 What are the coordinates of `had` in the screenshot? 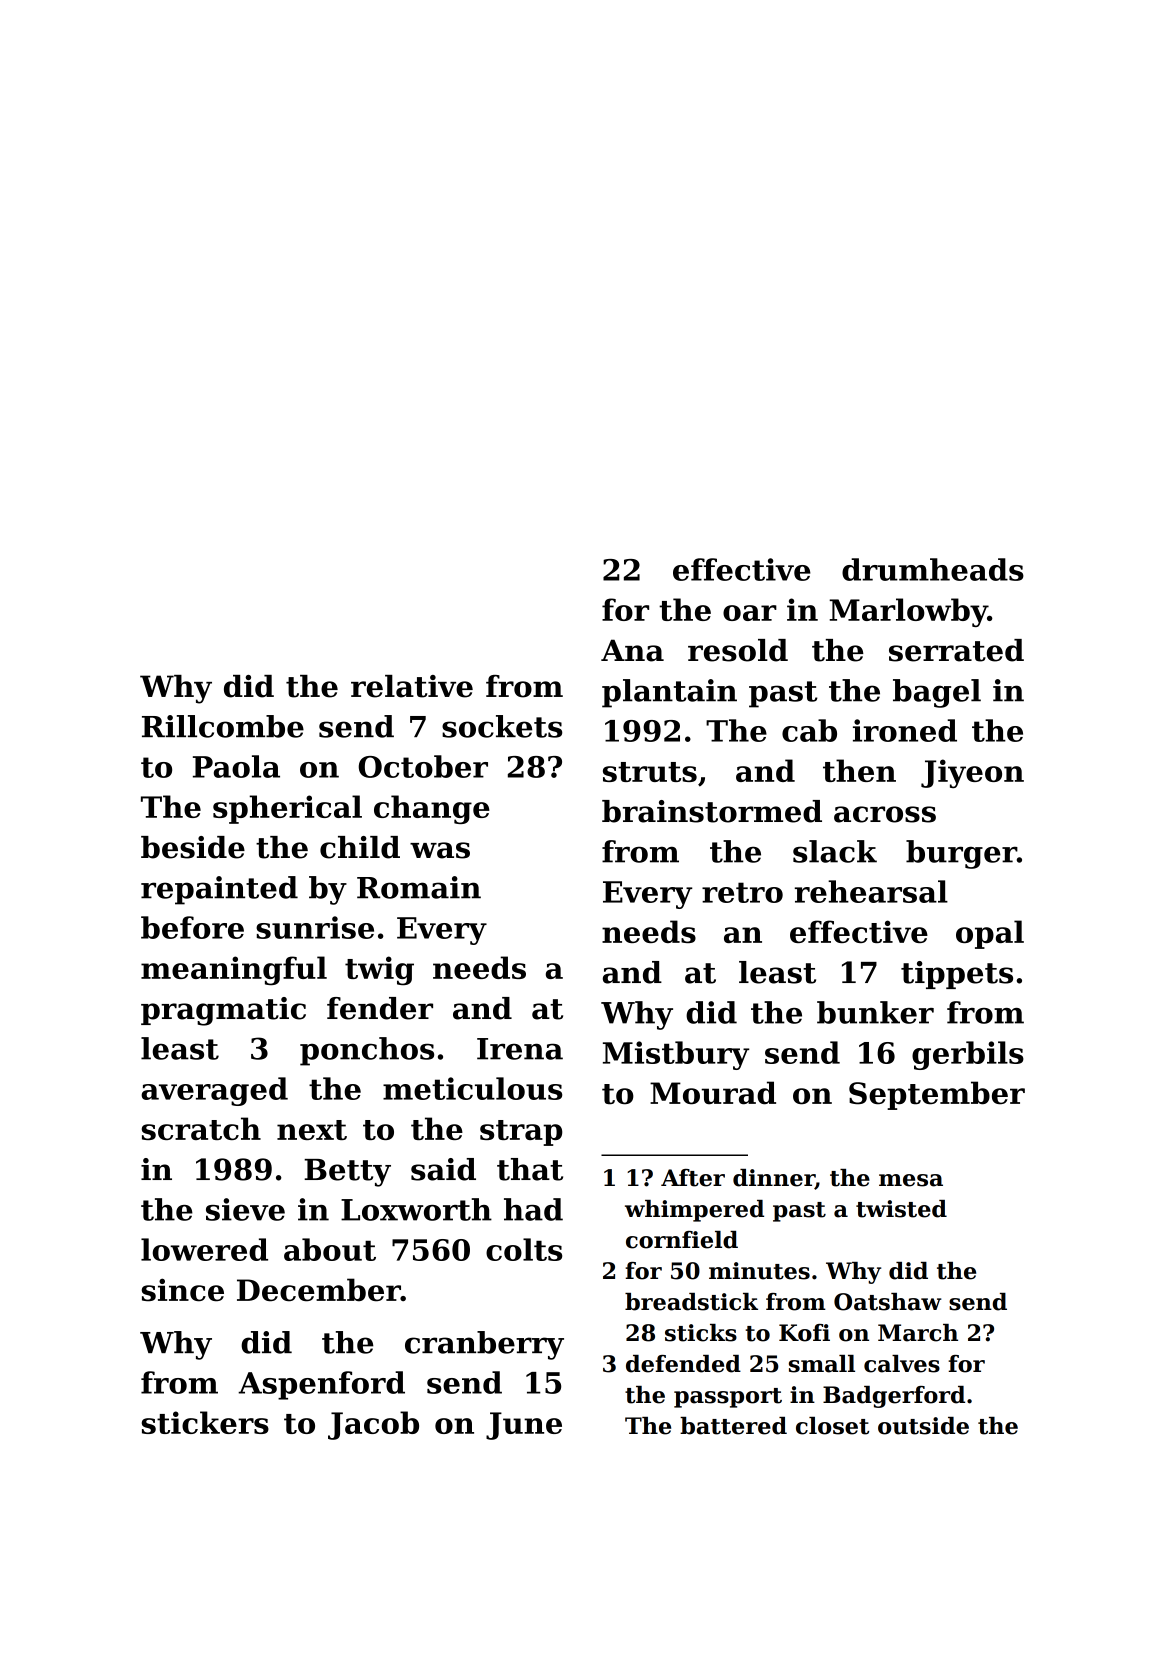 It's located at (533, 1209).
